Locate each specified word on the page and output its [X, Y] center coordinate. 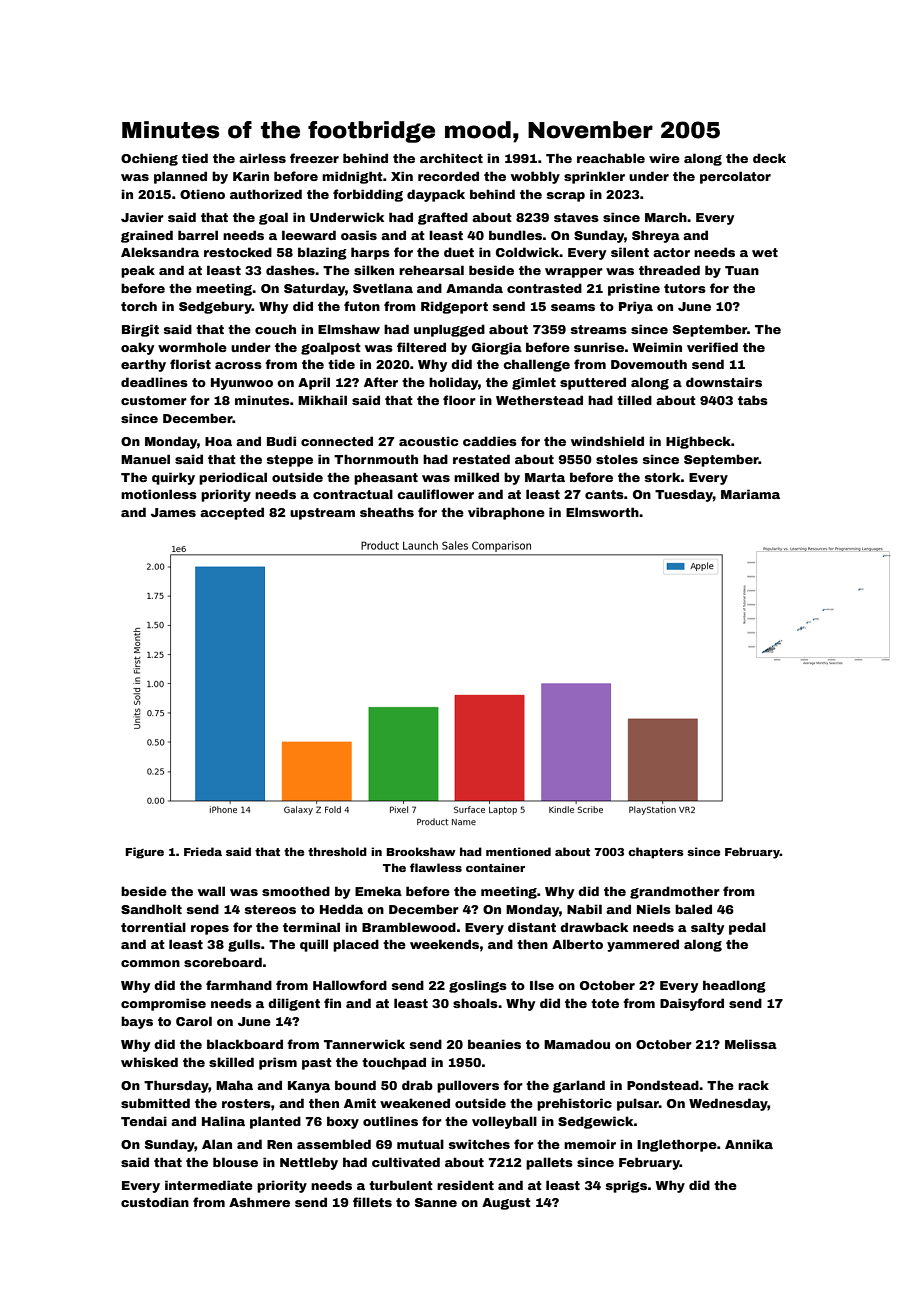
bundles [515, 235]
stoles [617, 459]
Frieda [203, 851]
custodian [155, 1202]
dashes [290, 270]
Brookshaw [421, 851]
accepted [232, 513]
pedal [747, 928]
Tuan [742, 270]
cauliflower [435, 494]
